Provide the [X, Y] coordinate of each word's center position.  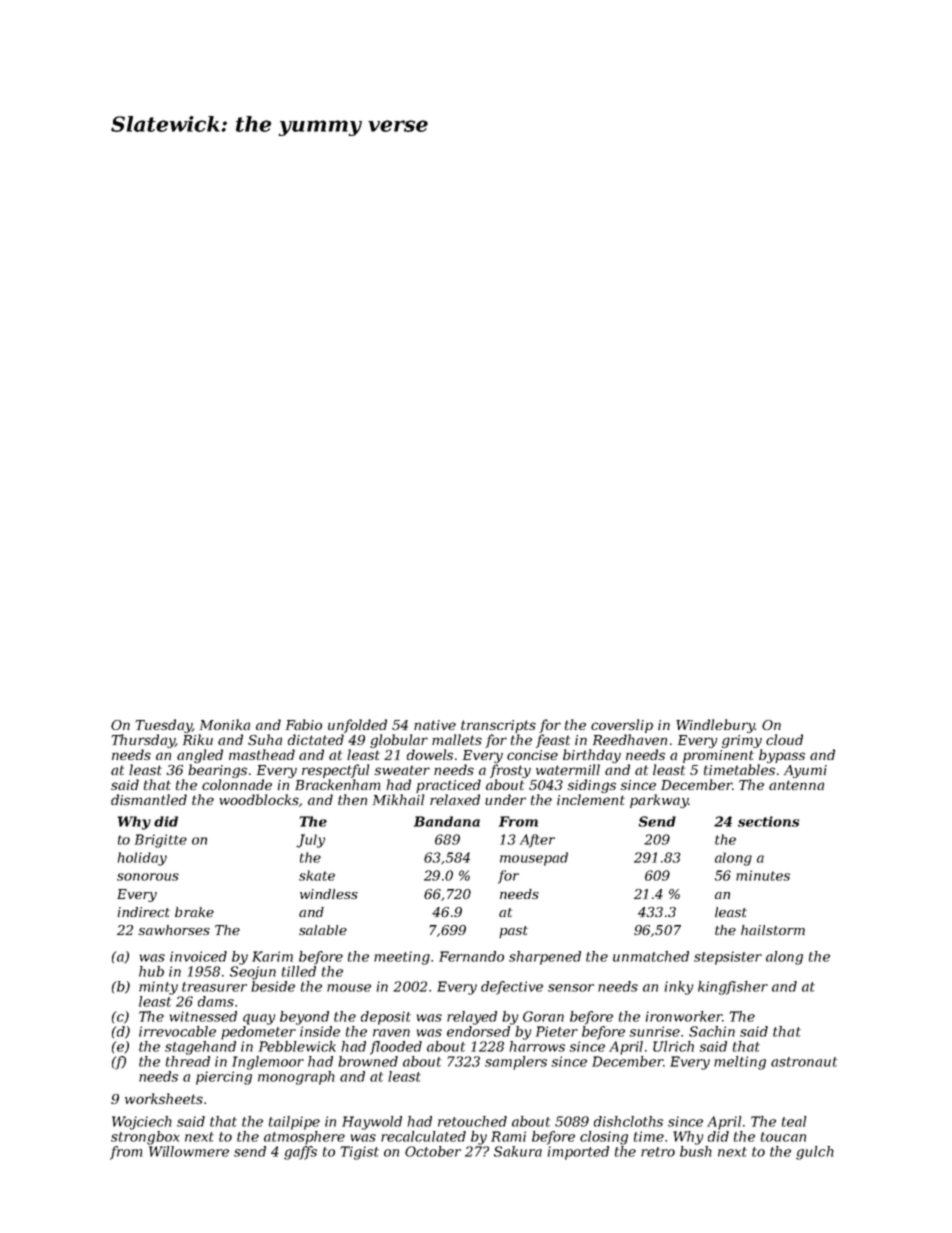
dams [216, 1001]
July [310, 841]
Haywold [372, 1123]
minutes [763, 875]
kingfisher [733, 988]
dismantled [149, 799]
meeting [402, 958]
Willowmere [189, 1151]
